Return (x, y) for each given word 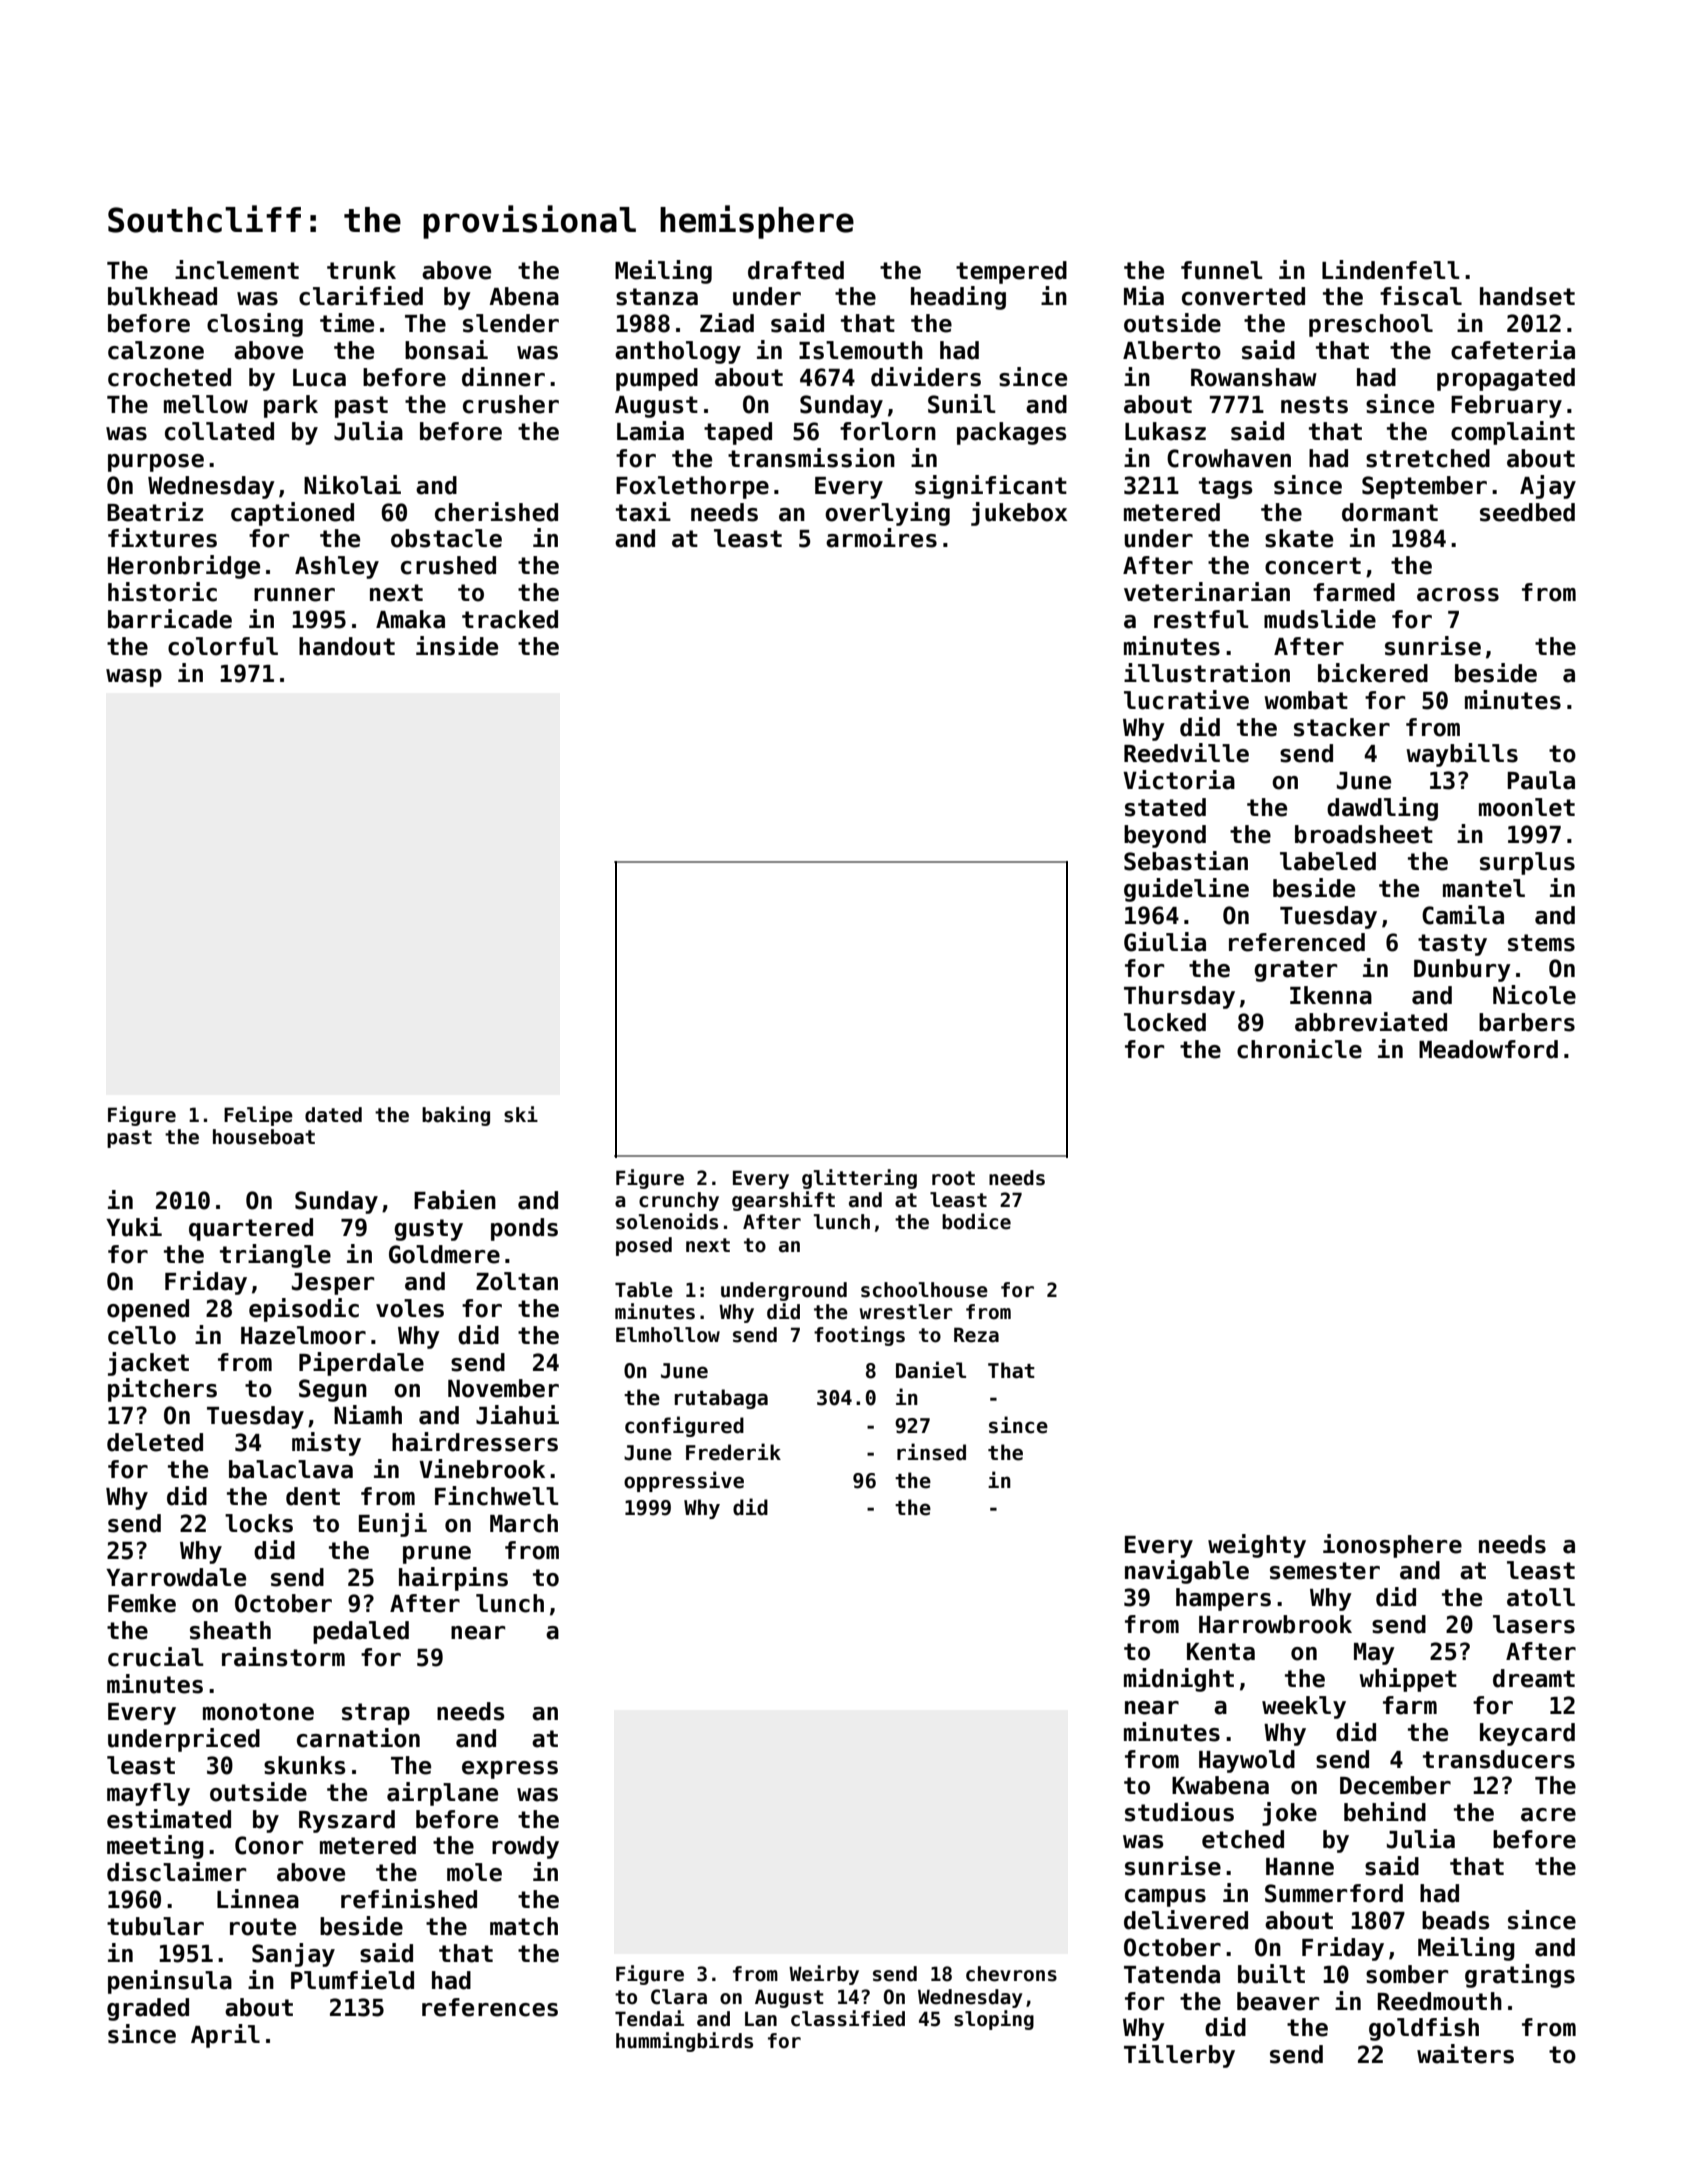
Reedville (1186, 753)
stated (1165, 807)
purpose (156, 463)
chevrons (1011, 1974)
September (1424, 487)
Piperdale (361, 1364)
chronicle (1299, 1049)
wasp (134, 678)
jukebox (1019, 514)
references (490, 2007)
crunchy (679, 1201)
